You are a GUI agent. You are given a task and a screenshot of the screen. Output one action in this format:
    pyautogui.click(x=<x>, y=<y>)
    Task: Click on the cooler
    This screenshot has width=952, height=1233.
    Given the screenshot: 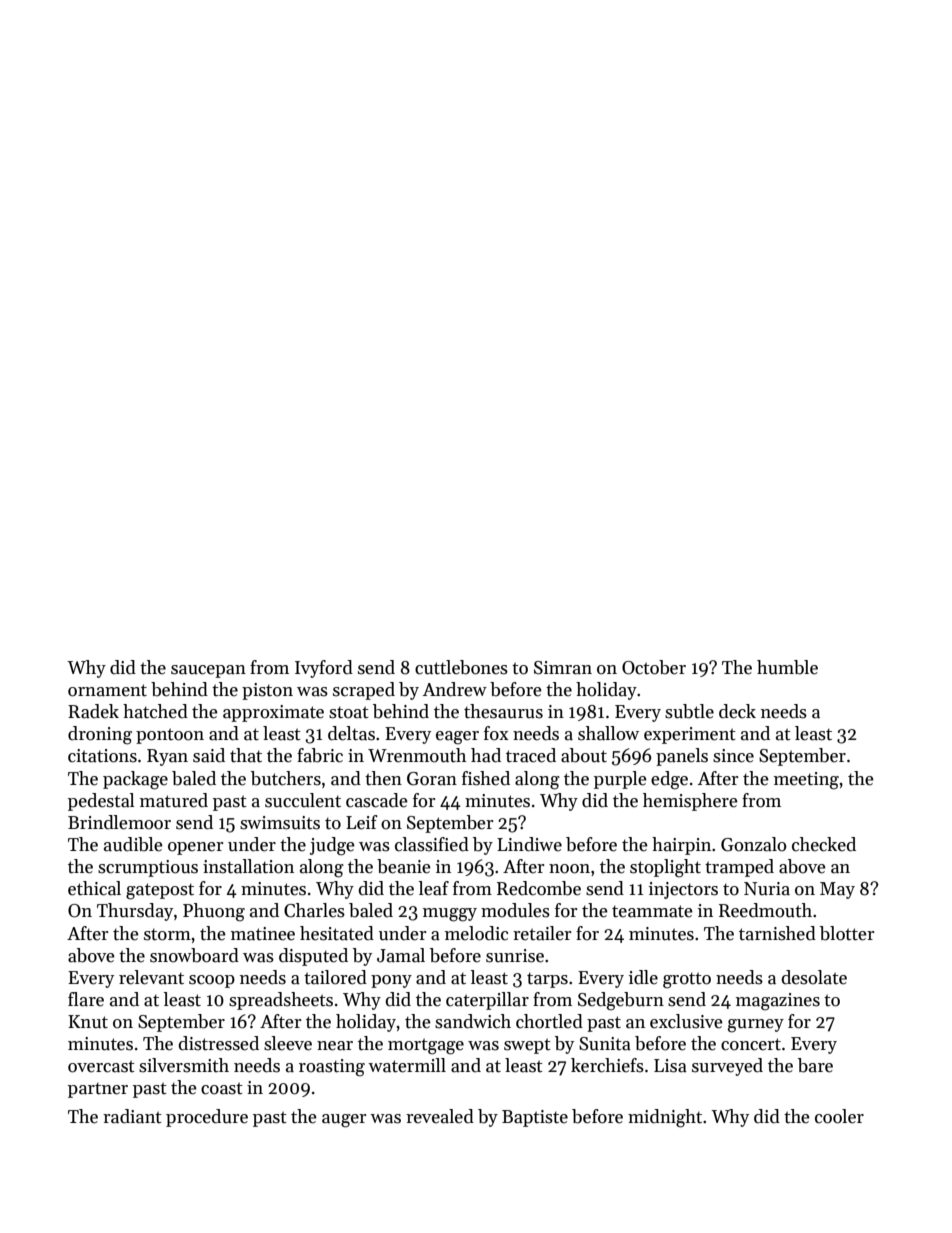 What is the action you would take?
    pyautogui.click(x=839, y=1116)
